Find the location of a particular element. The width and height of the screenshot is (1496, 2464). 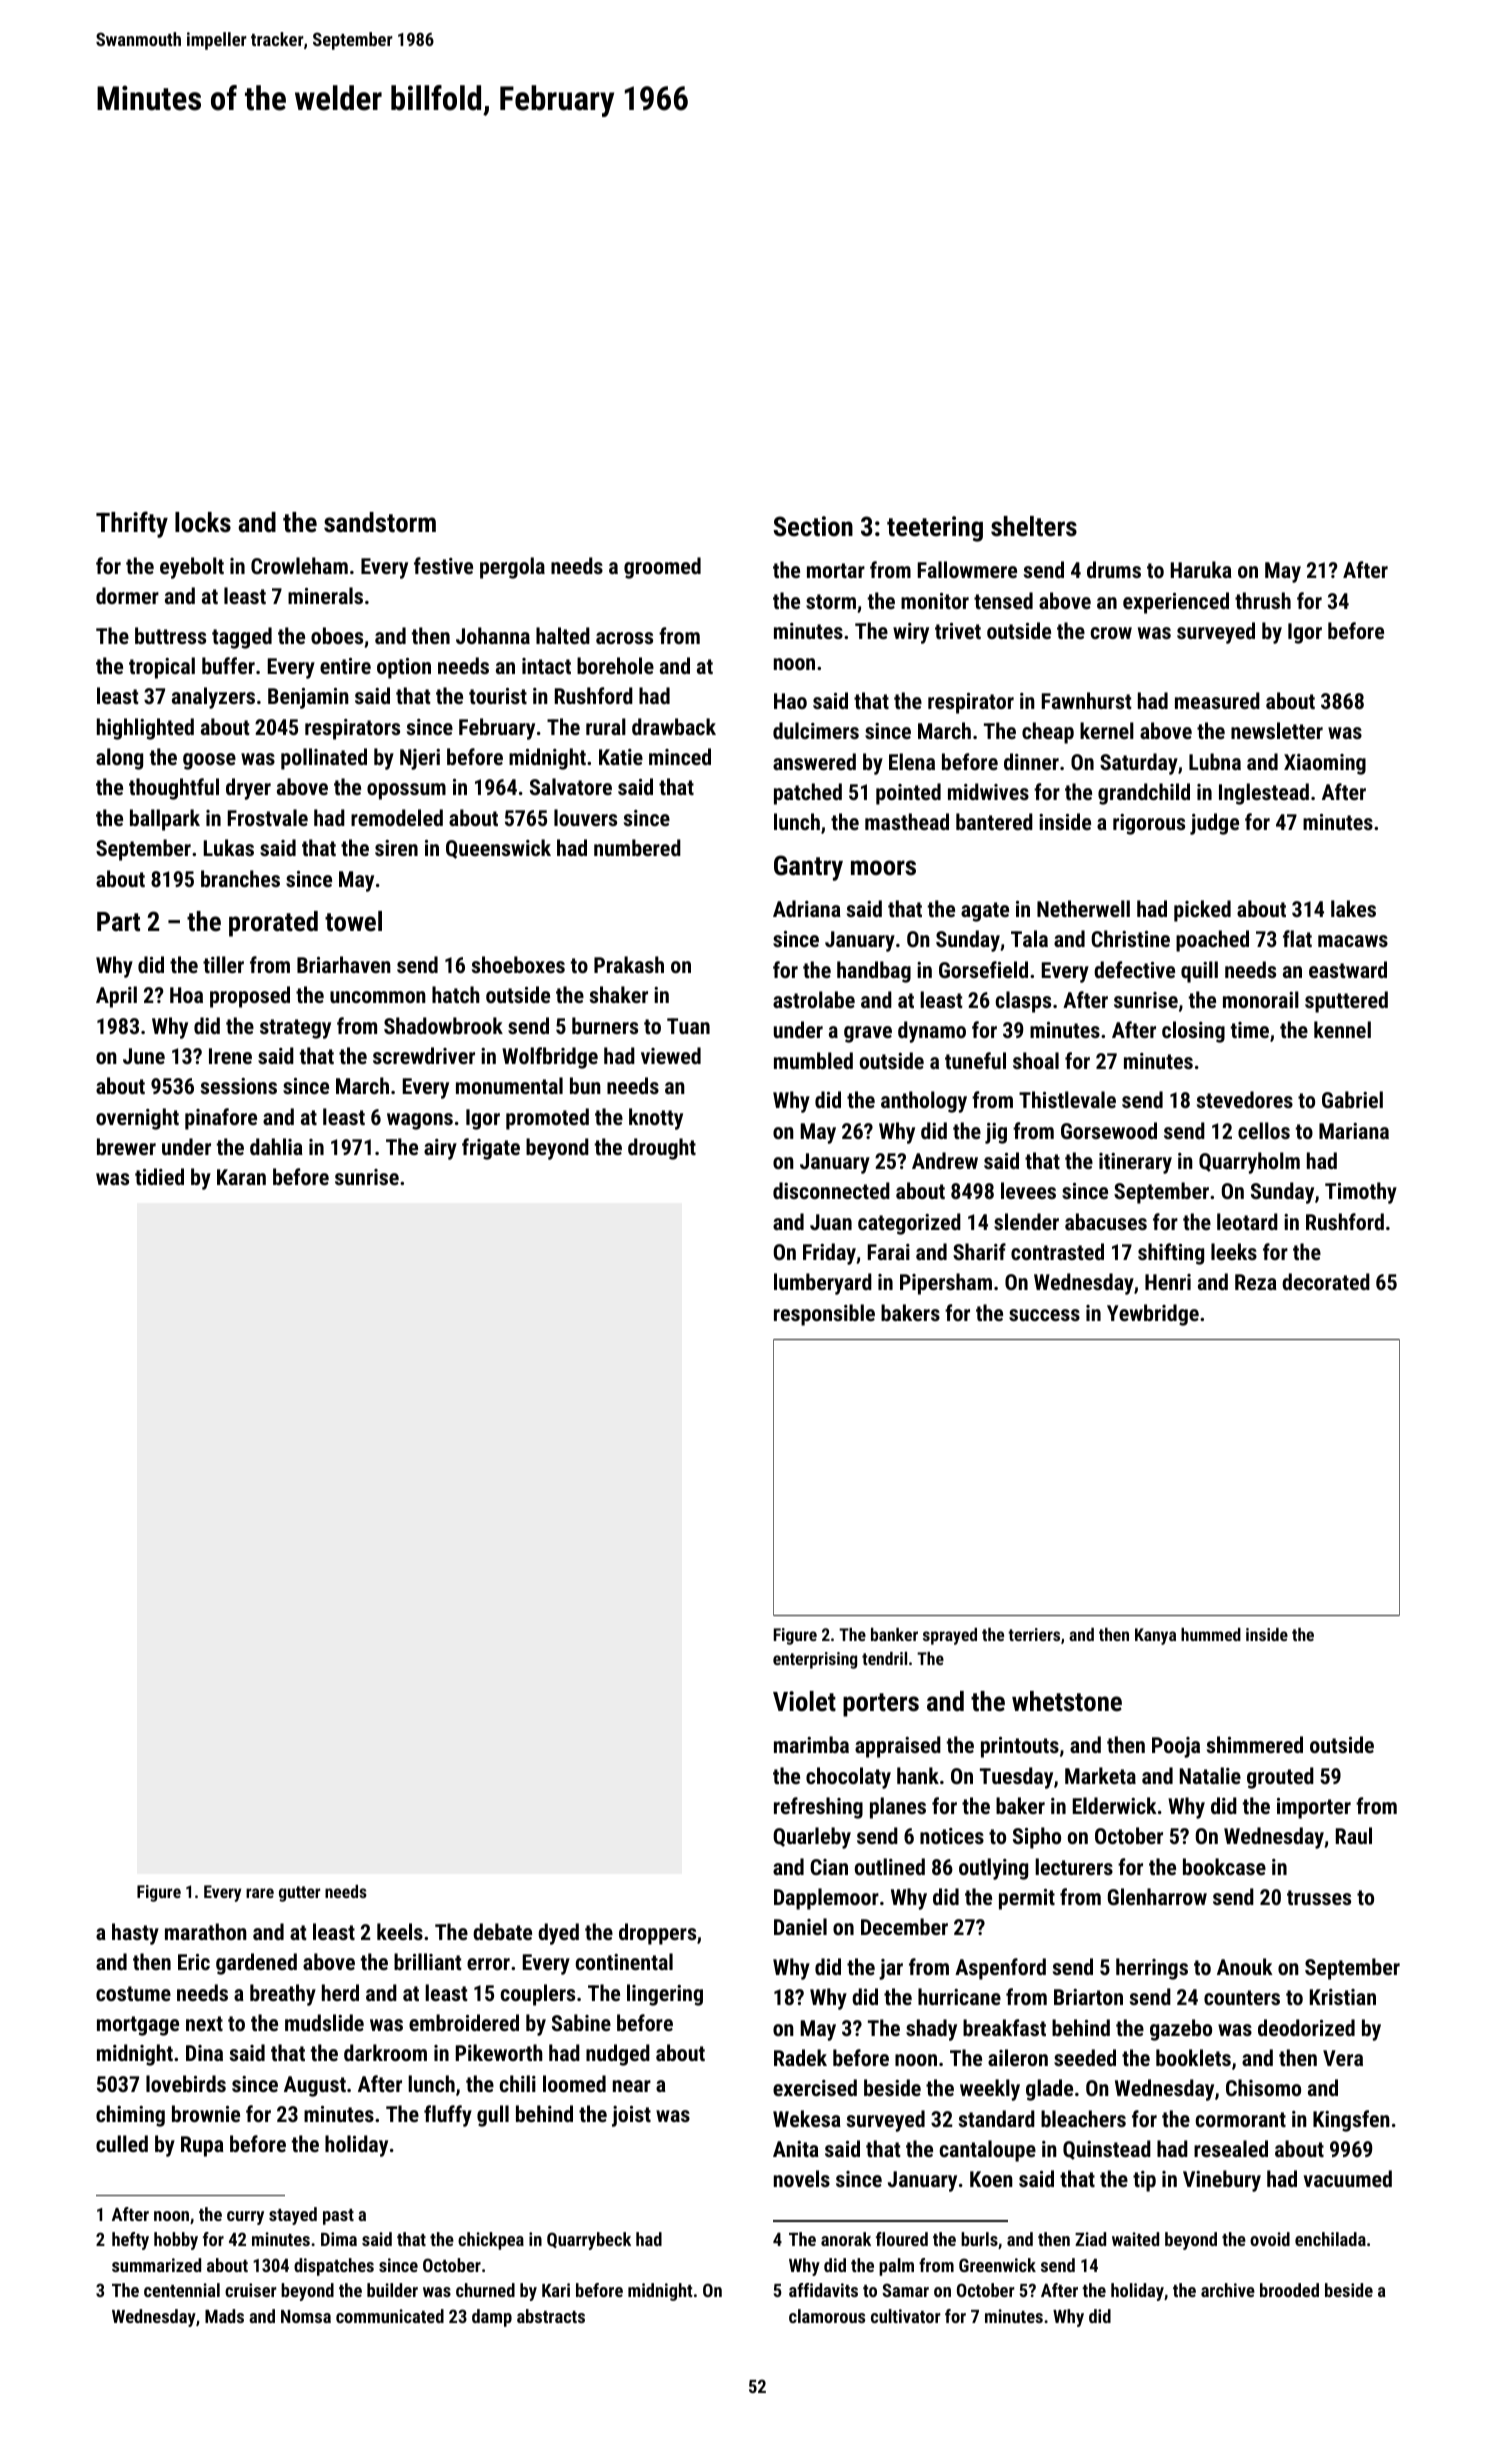

Sipho is located at coordinates (1037, 1838).
